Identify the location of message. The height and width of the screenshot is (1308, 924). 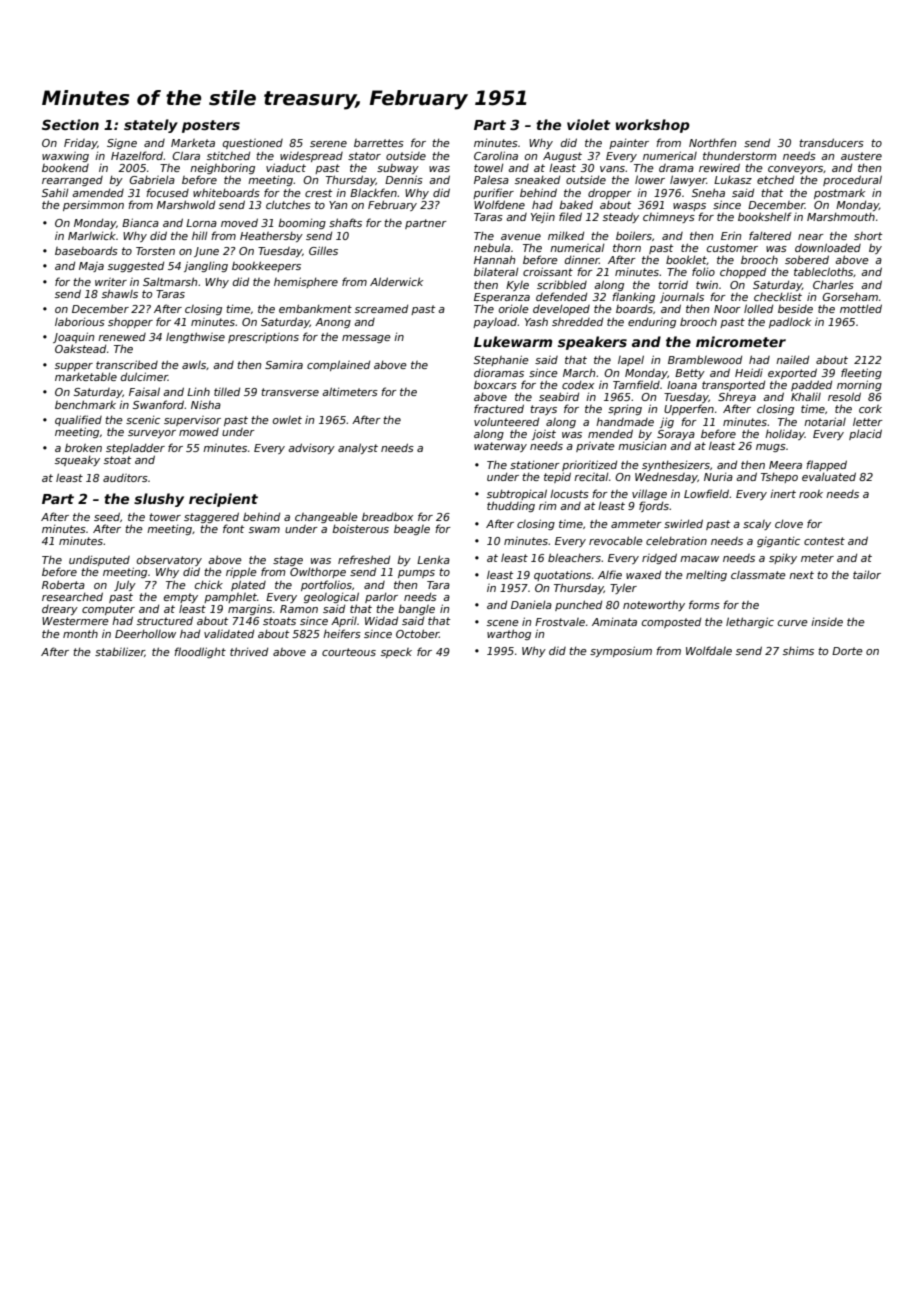
(366, 339).
